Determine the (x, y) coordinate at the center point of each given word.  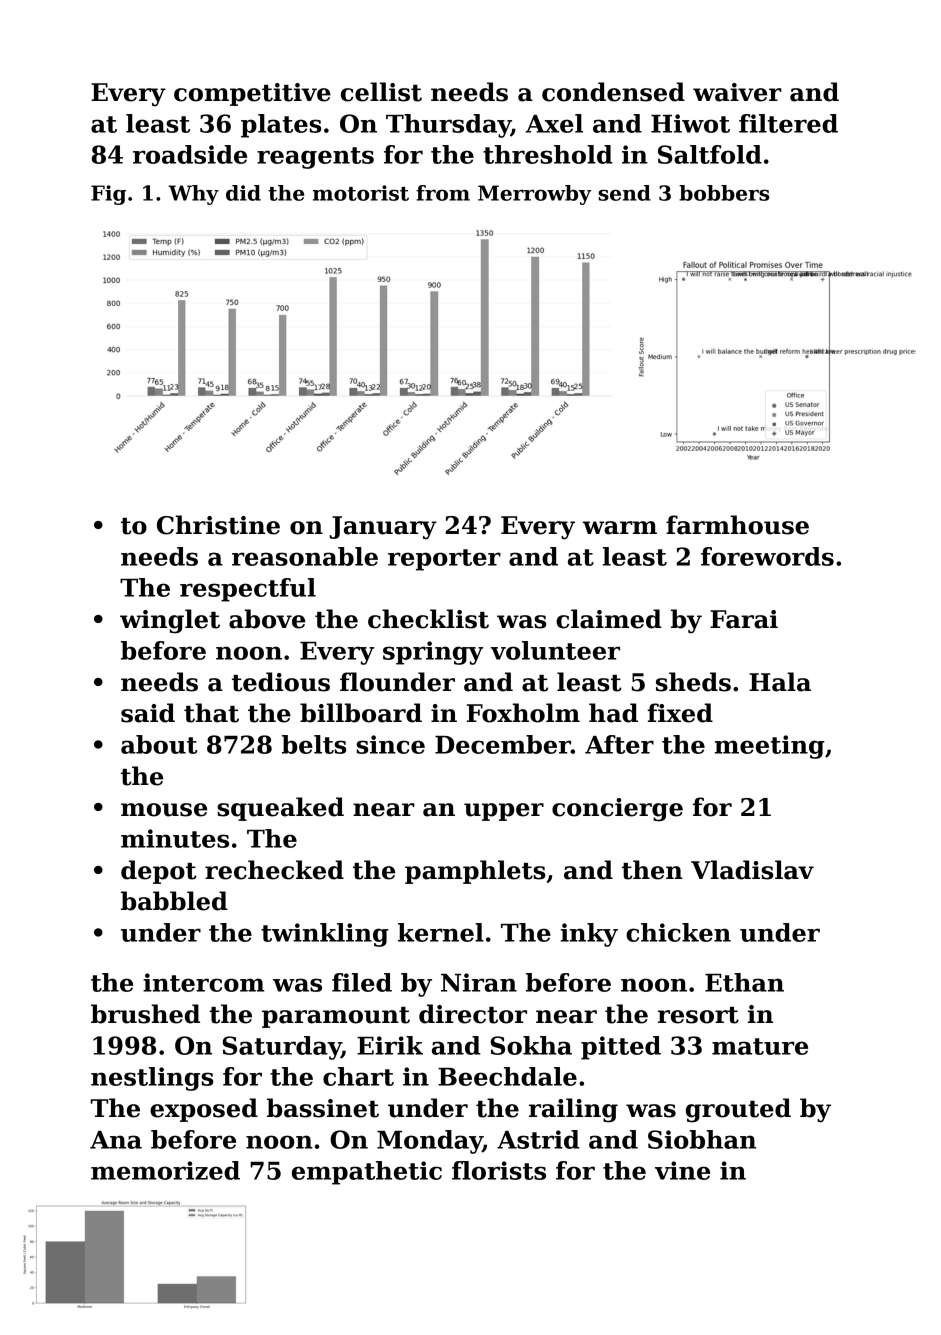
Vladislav (752, 870)
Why (193, 195)
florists (499, 1170)
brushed (145, 1014)
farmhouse (737, 525)
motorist (361, 193)
